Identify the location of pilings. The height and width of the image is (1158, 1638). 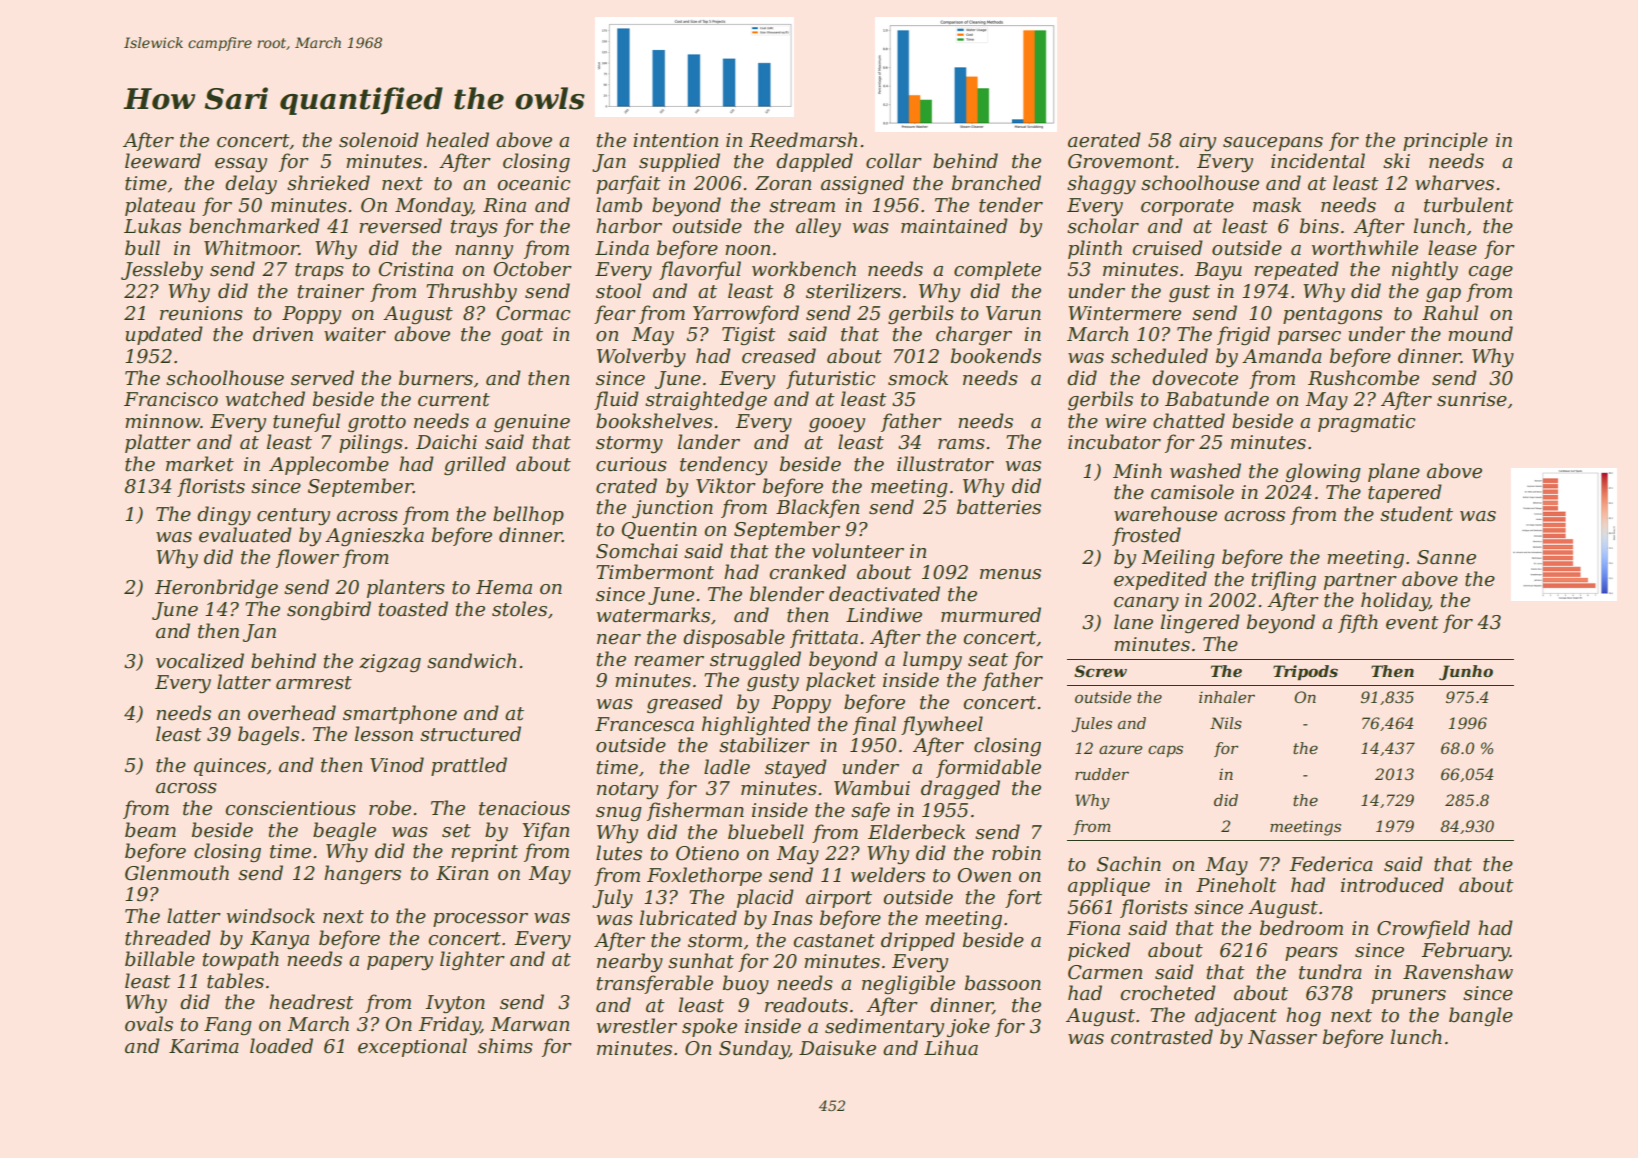
(371, 443).
